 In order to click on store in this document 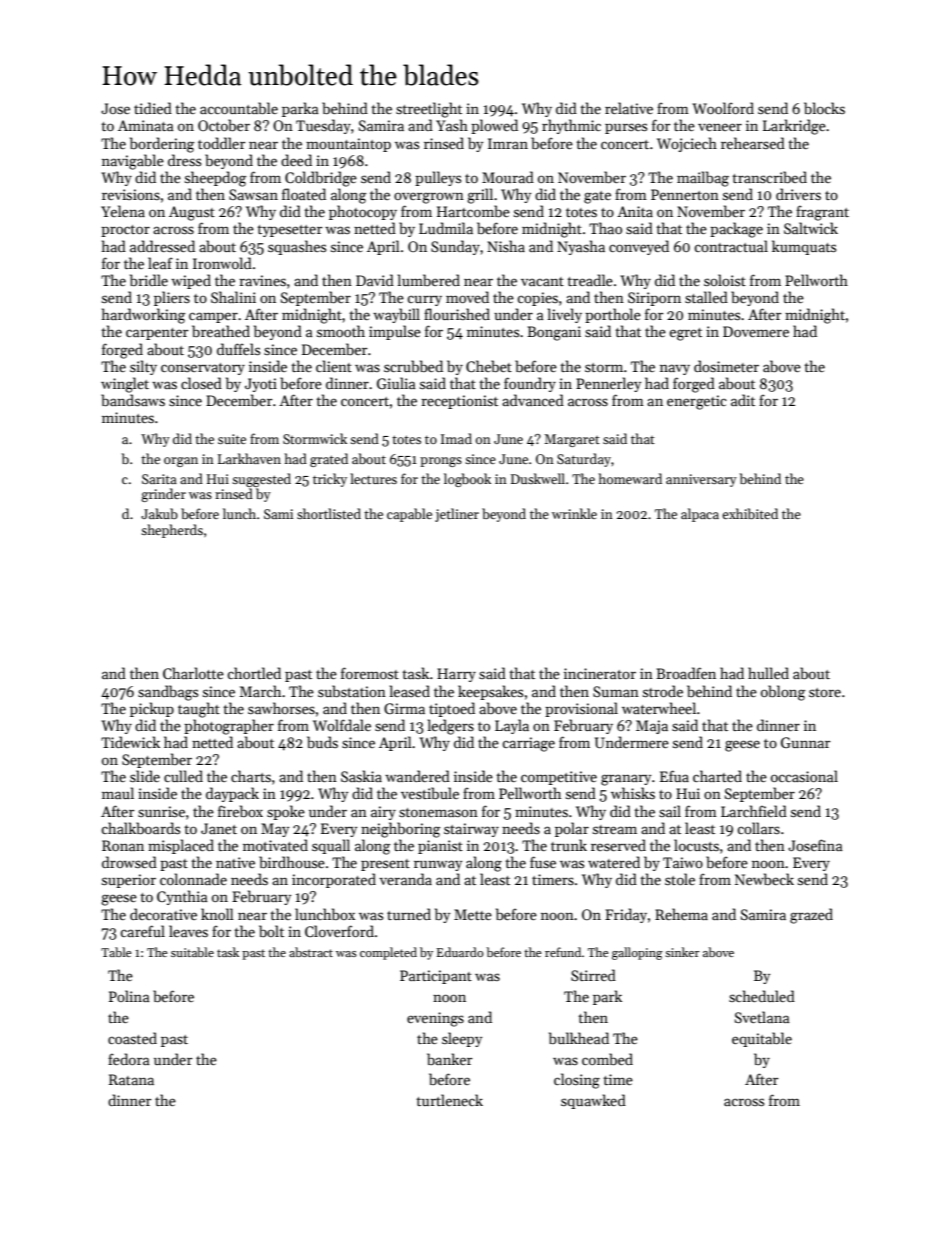, I will do `click(825, 692)`.
